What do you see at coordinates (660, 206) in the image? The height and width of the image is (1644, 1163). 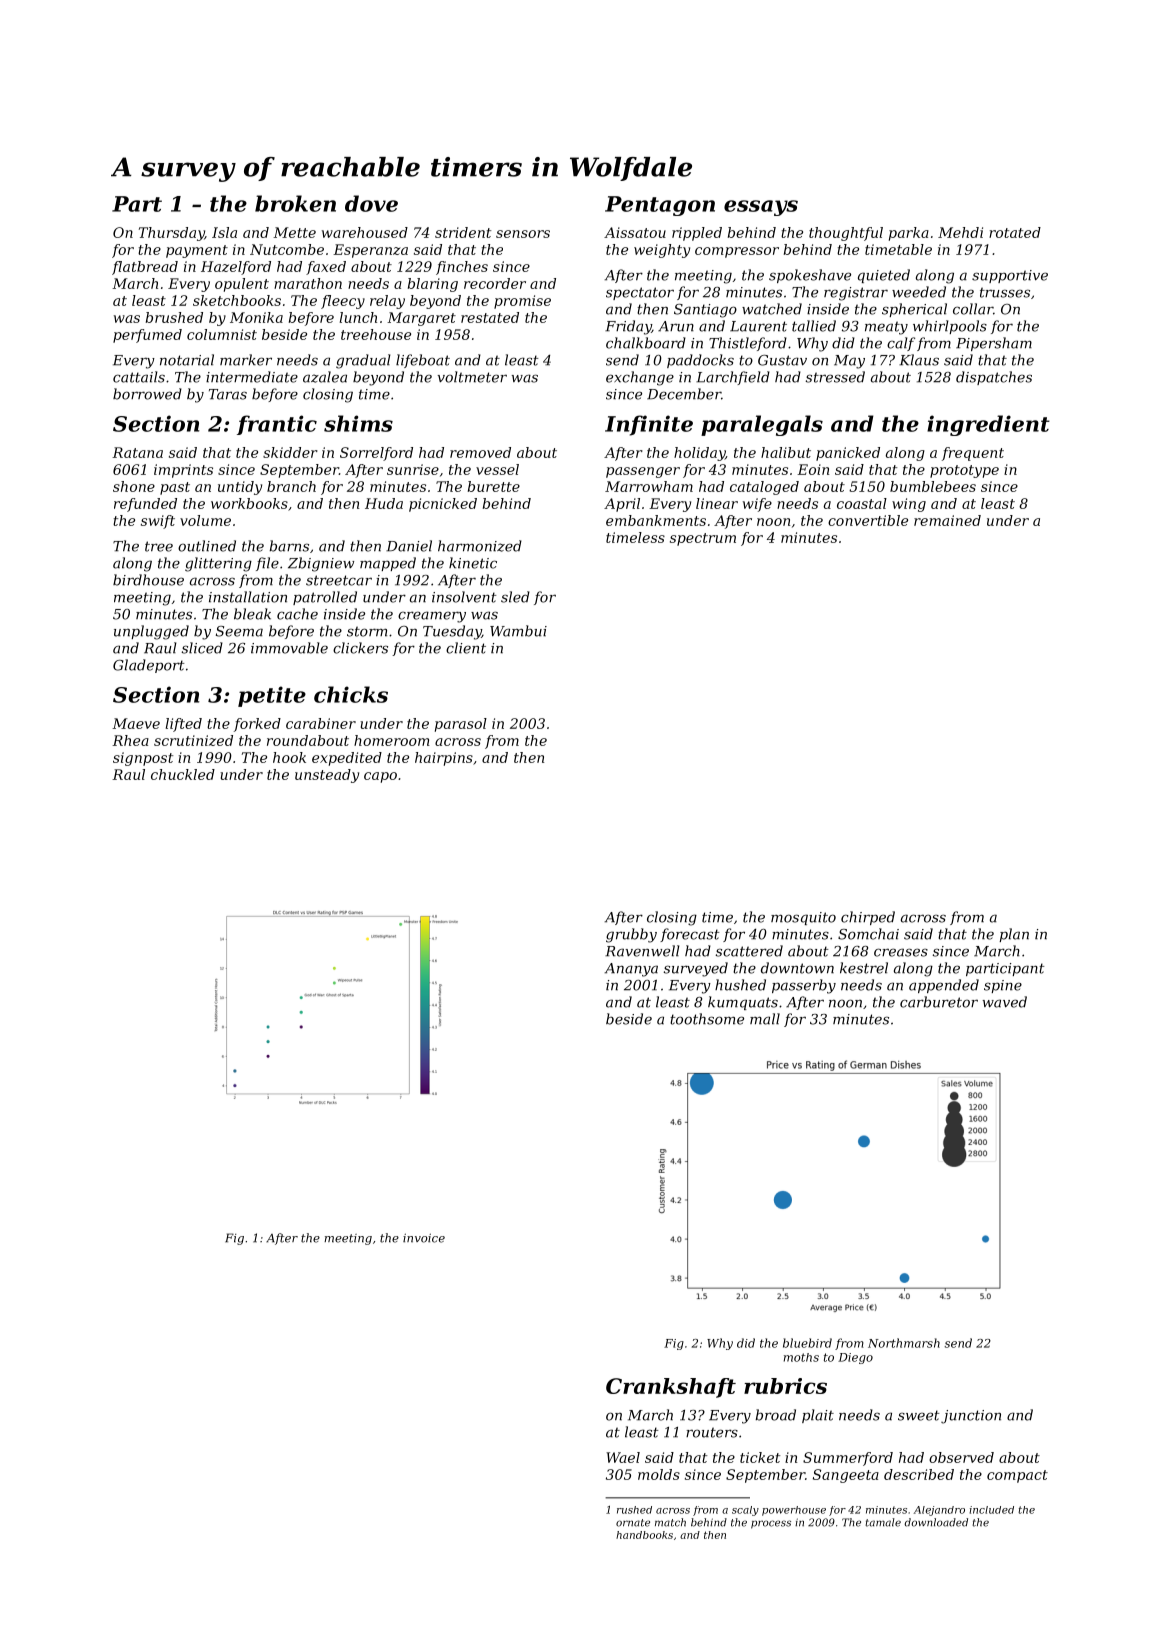 I see `Pentagon` at bounding box center [660, 206].
